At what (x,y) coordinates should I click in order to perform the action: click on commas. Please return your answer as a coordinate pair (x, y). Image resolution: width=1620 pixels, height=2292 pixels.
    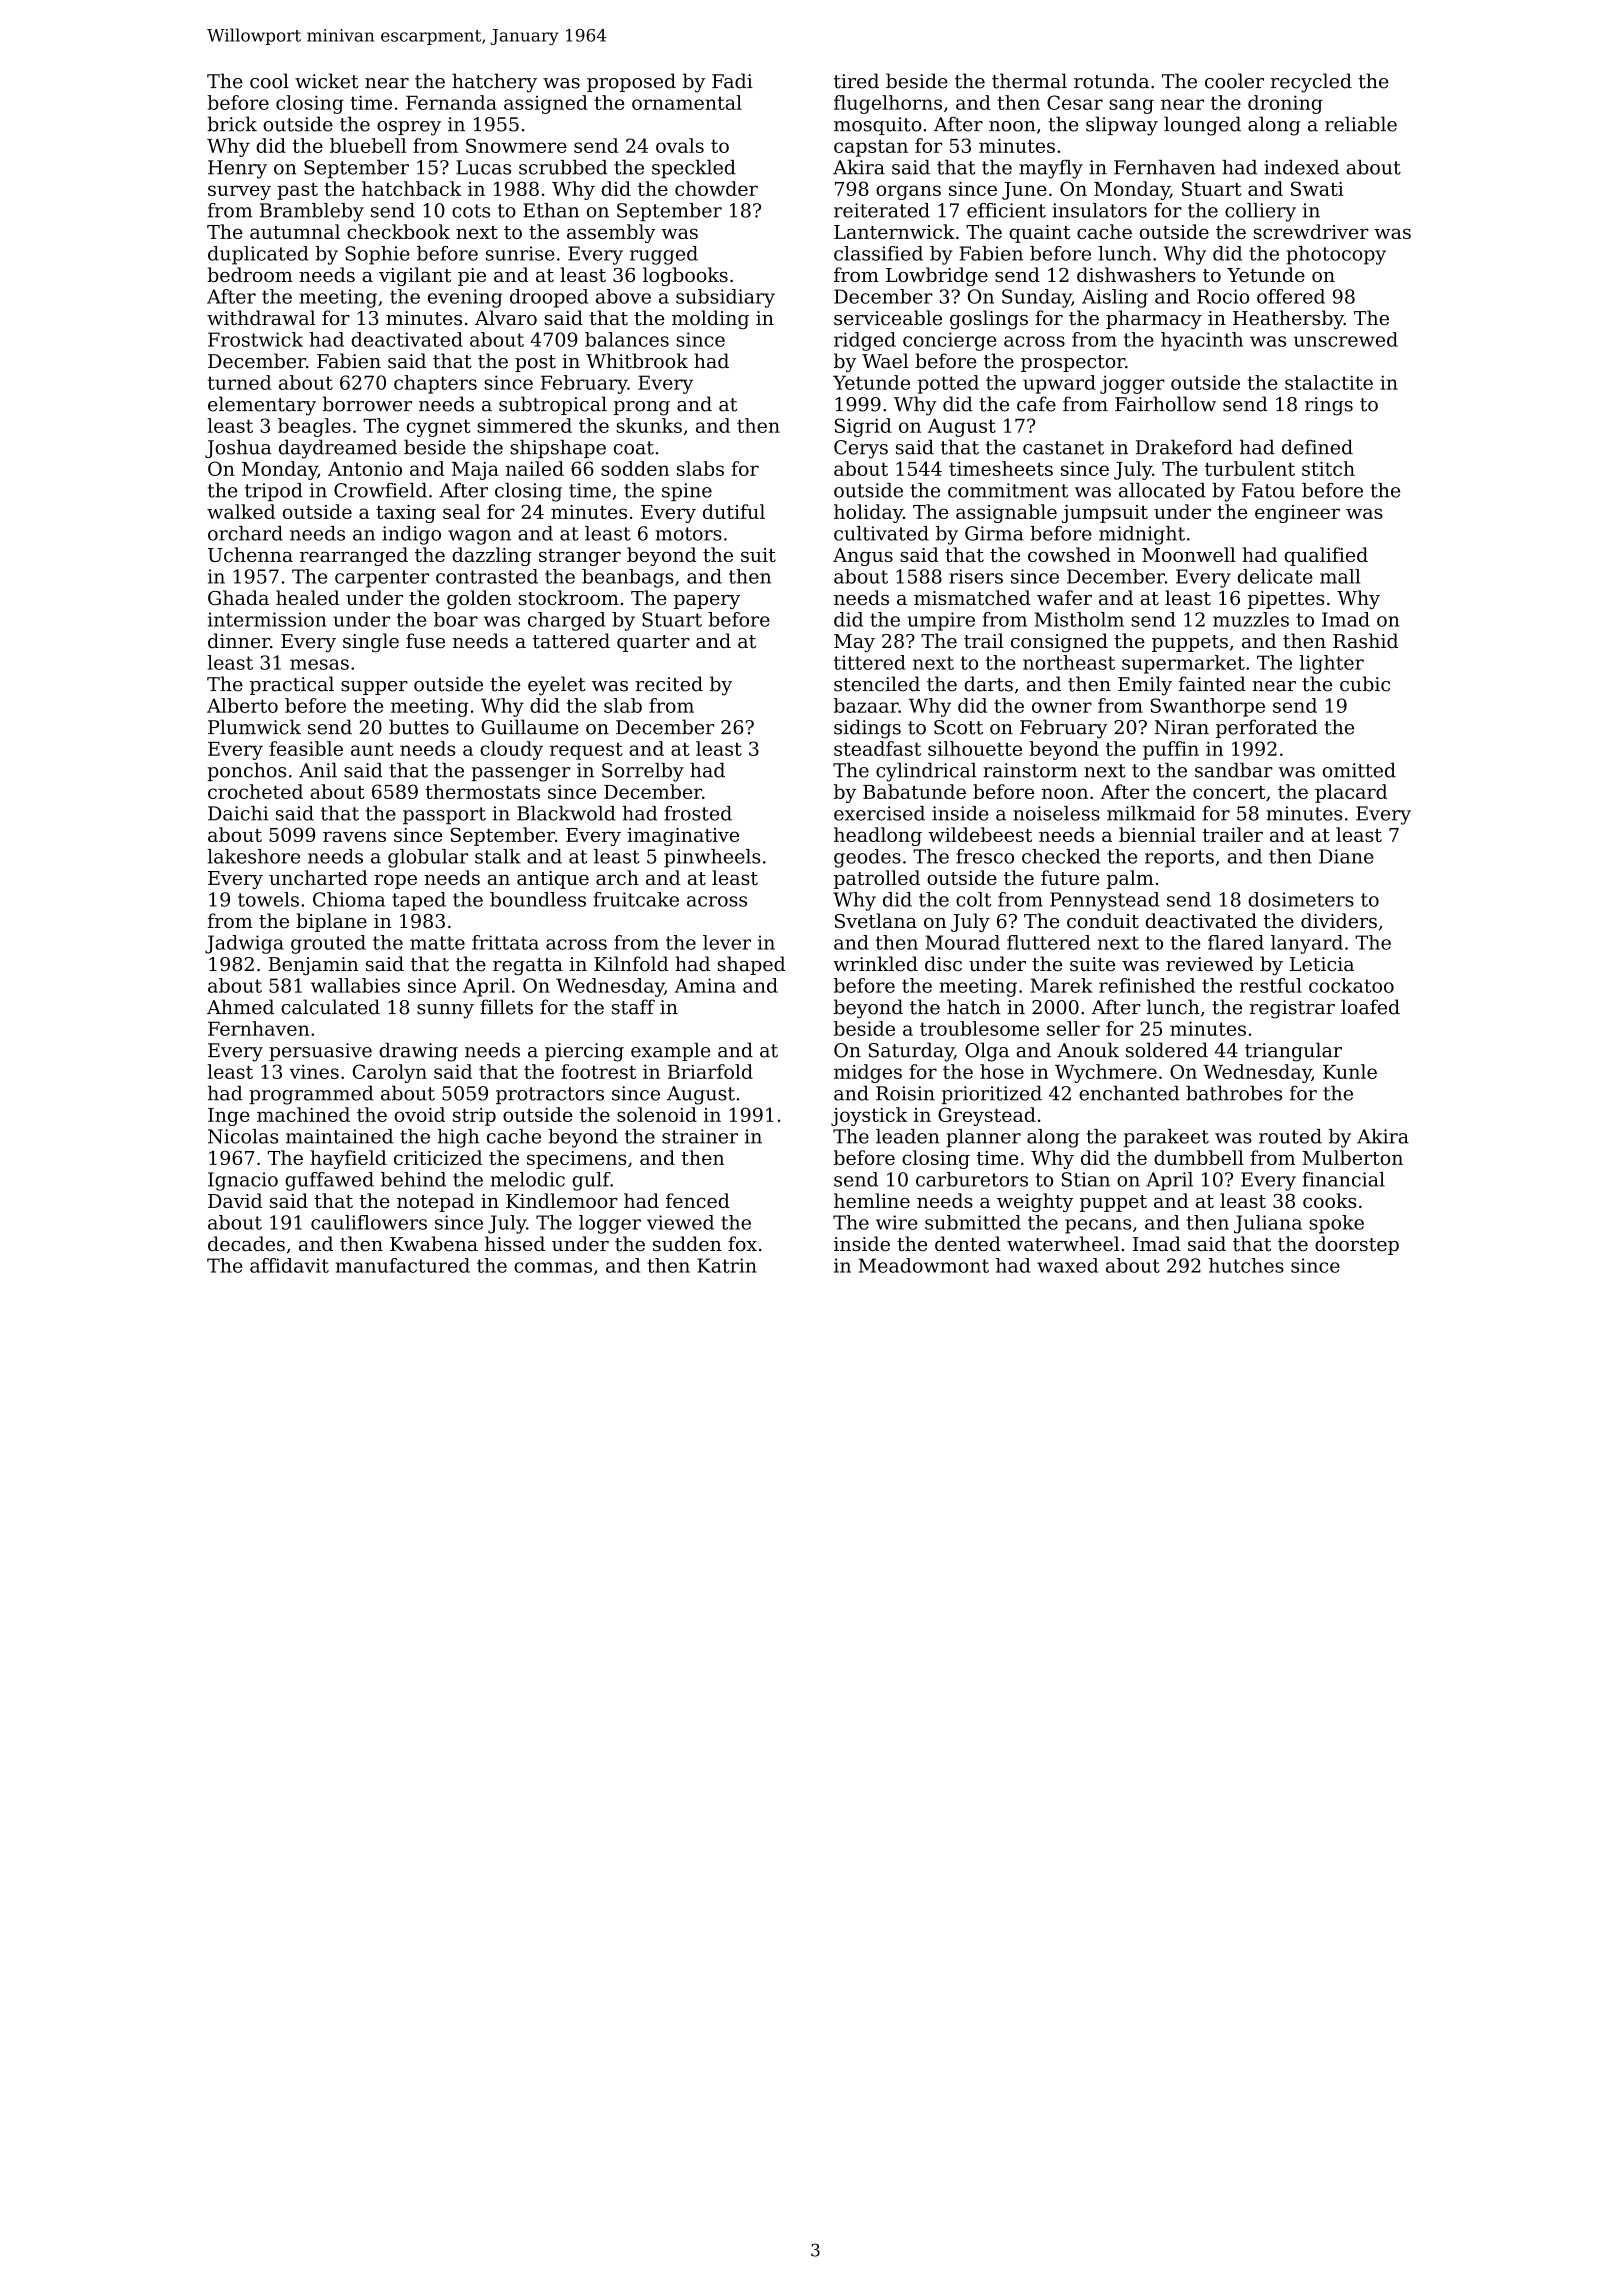
    Looking at the image, I should click on (553, 1267).
